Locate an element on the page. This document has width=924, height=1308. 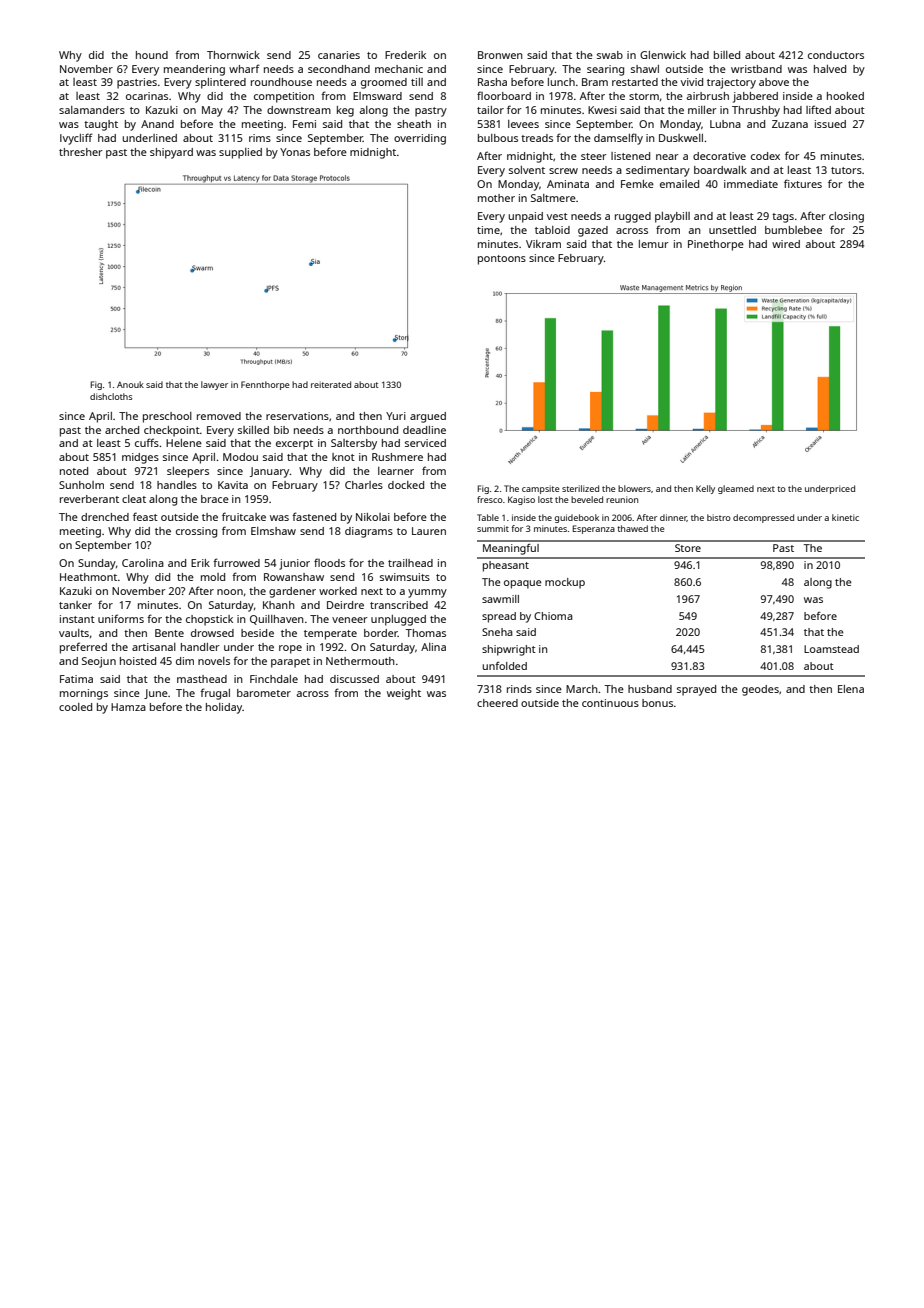
wired is located at coordinates (786, 244).
